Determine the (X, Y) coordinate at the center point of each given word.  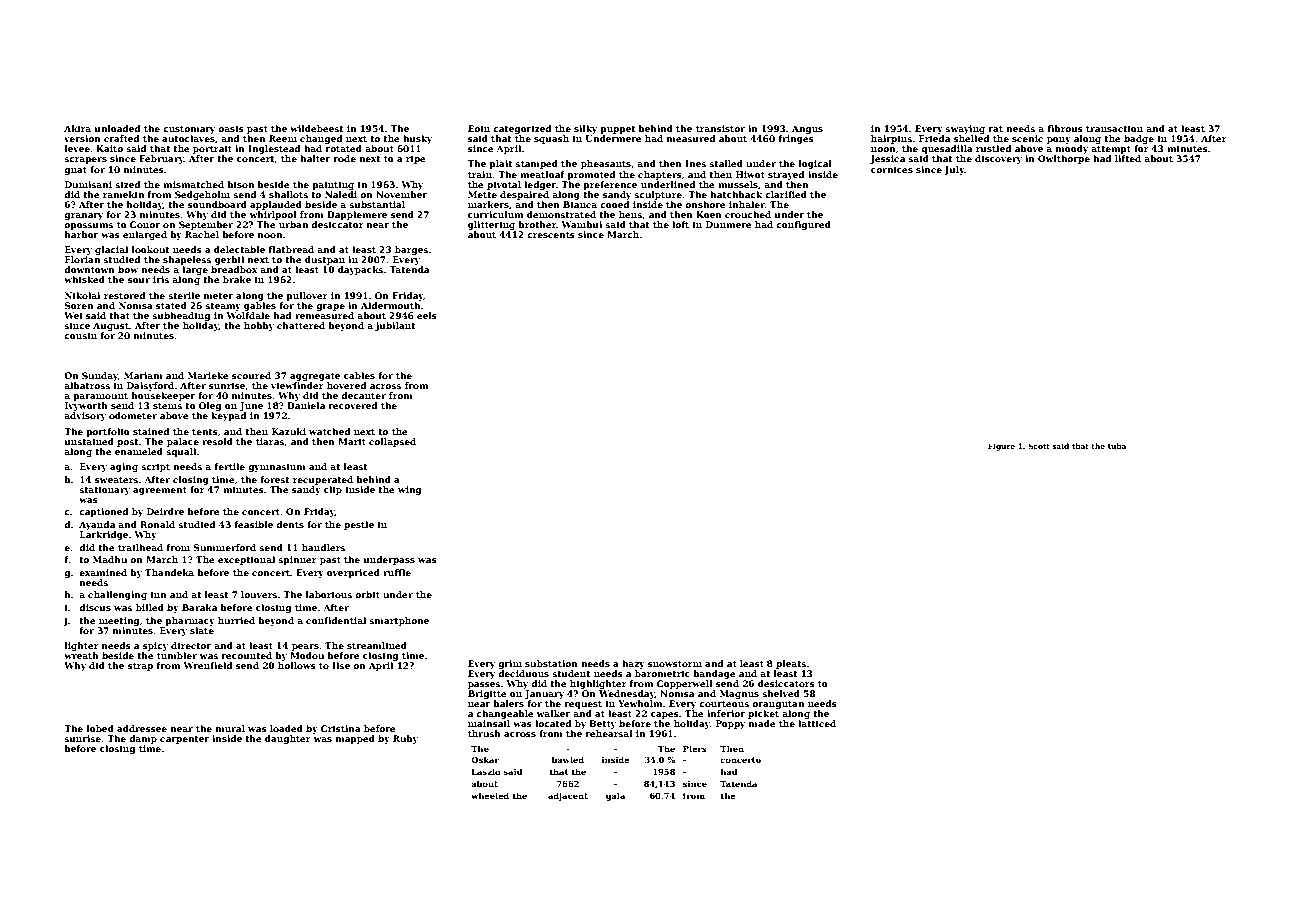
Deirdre (165, 511)
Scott (1039, 446)
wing (409, 490)
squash (551, 139)
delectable (239, 249)
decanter (363, 395)
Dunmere (729, 224)
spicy (155, 646)
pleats (791, 664)
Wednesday (627, 694)
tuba (1117, 446)
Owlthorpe (1064, 159)
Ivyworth (86, 406)
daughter (288, 739)
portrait (212, 149)
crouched (748, 214)
